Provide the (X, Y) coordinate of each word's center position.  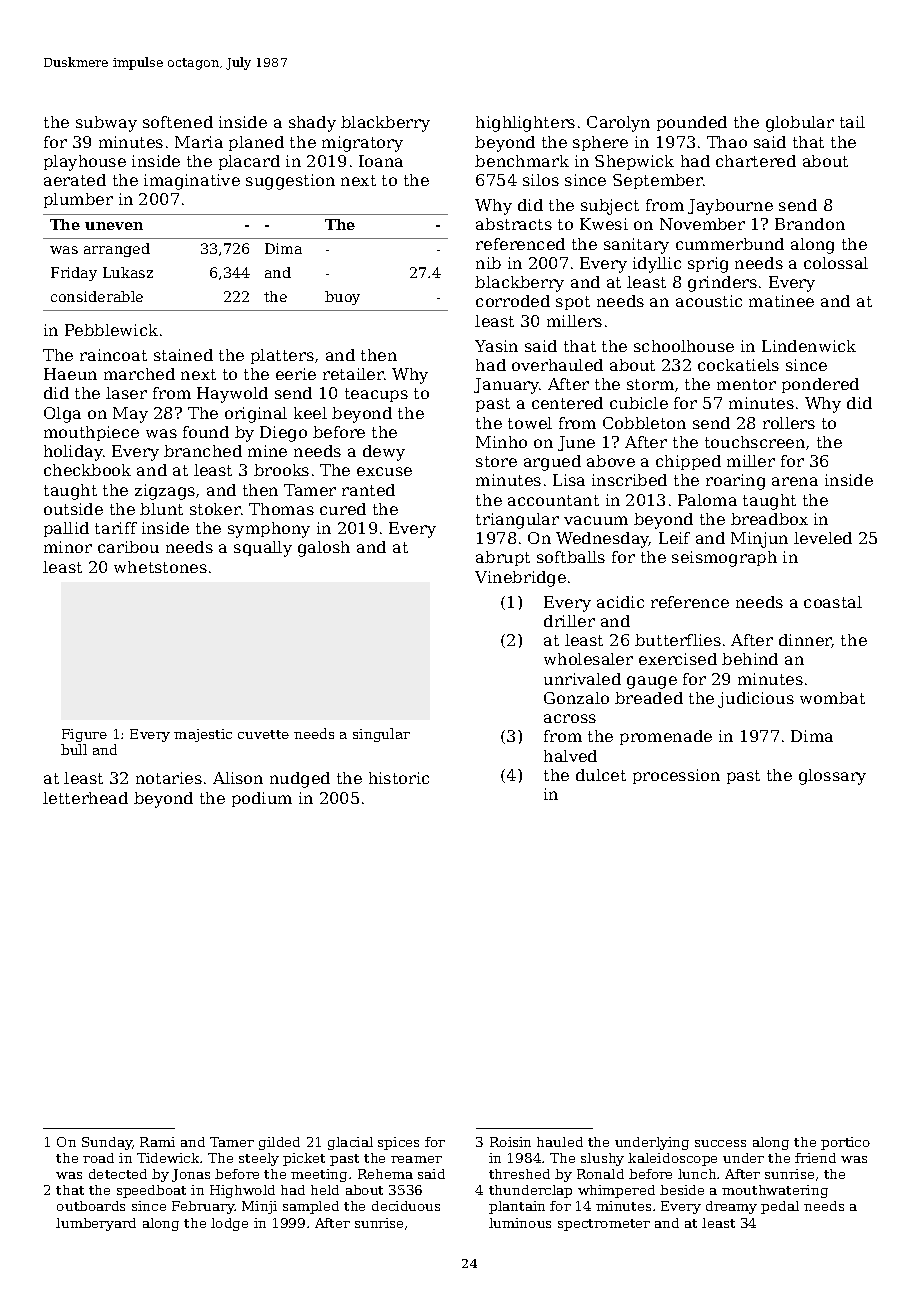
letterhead (85, 798)
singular (381, 735)
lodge (229, 1224)
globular (800, 124)
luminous (520, 1223)
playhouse (85, 163)
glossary (832, 777)
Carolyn (618, 124)
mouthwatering (775, 1191)
